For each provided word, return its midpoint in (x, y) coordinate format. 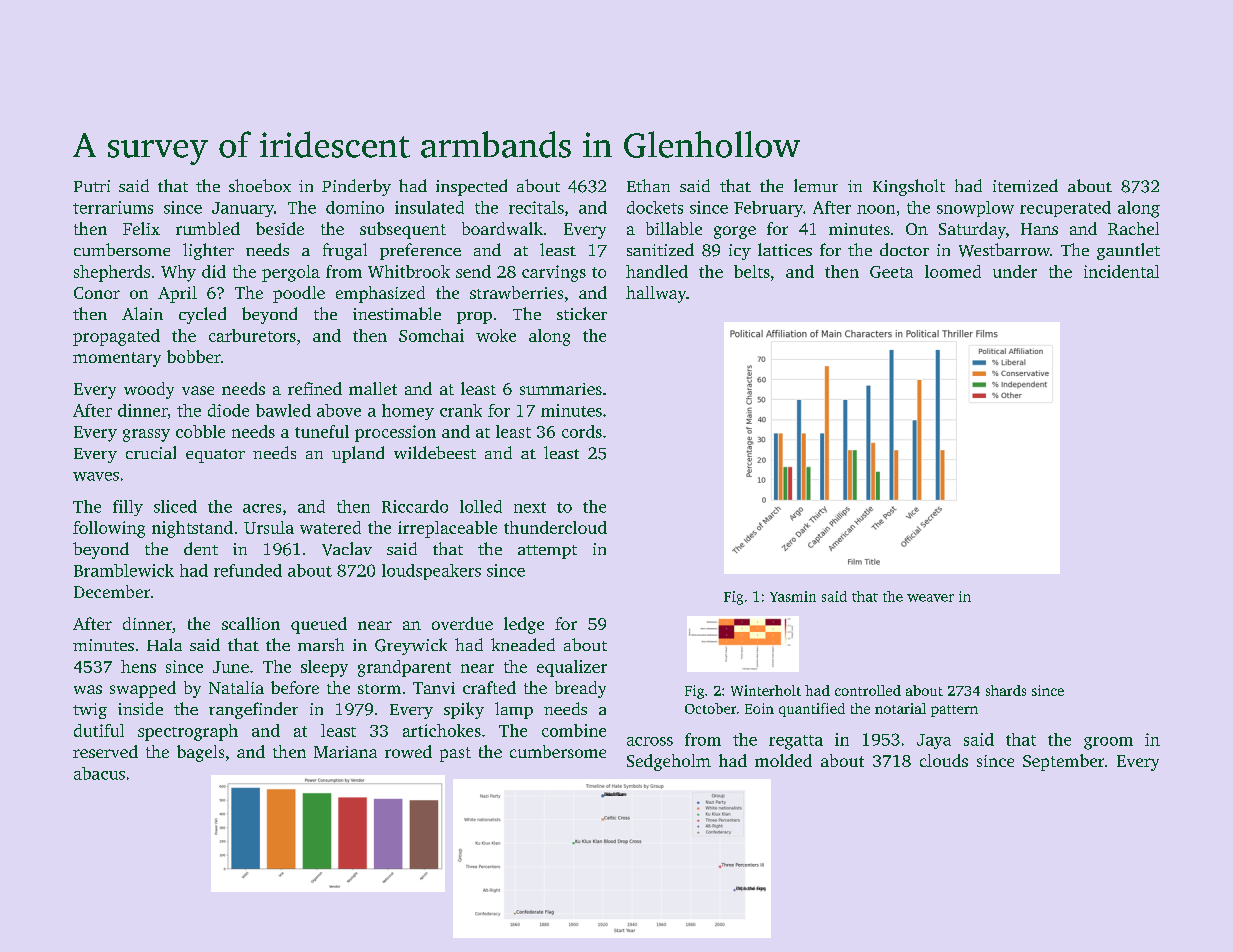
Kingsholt (909, 187)
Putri (92, 186)
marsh (321, 644)
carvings (554, 273)
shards (1006, 690)
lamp (514, 710)
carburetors (252, 335)
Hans (1039, 229)
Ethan (648, 185)
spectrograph (188, 732)
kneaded (523, 644)
